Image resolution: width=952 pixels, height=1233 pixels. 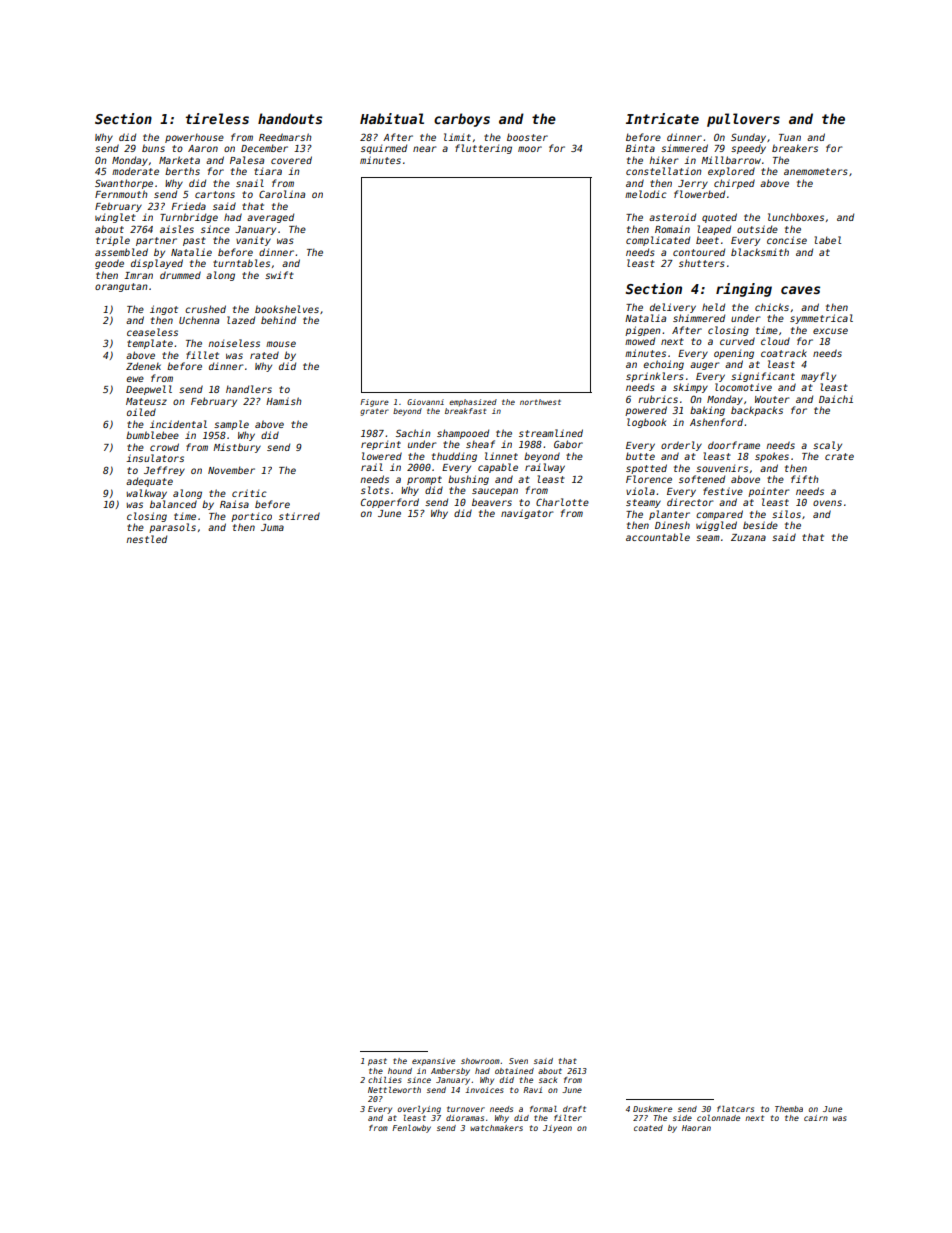 What do you see at coordinates (153, 148) in the screenshot?
I see `buns` at bounding box center [153, 148].
